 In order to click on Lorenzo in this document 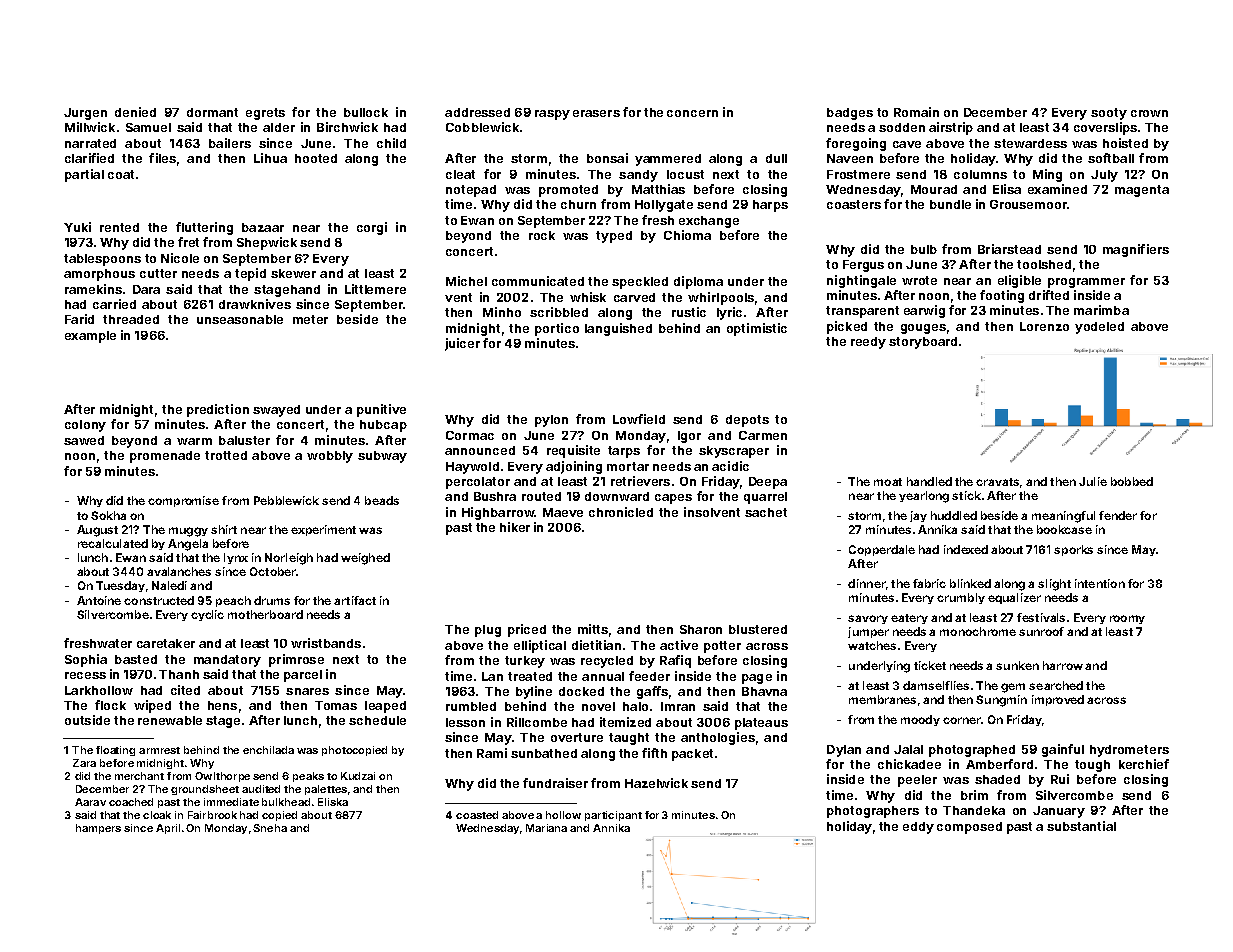, I will do `click(1044, 326)`.
